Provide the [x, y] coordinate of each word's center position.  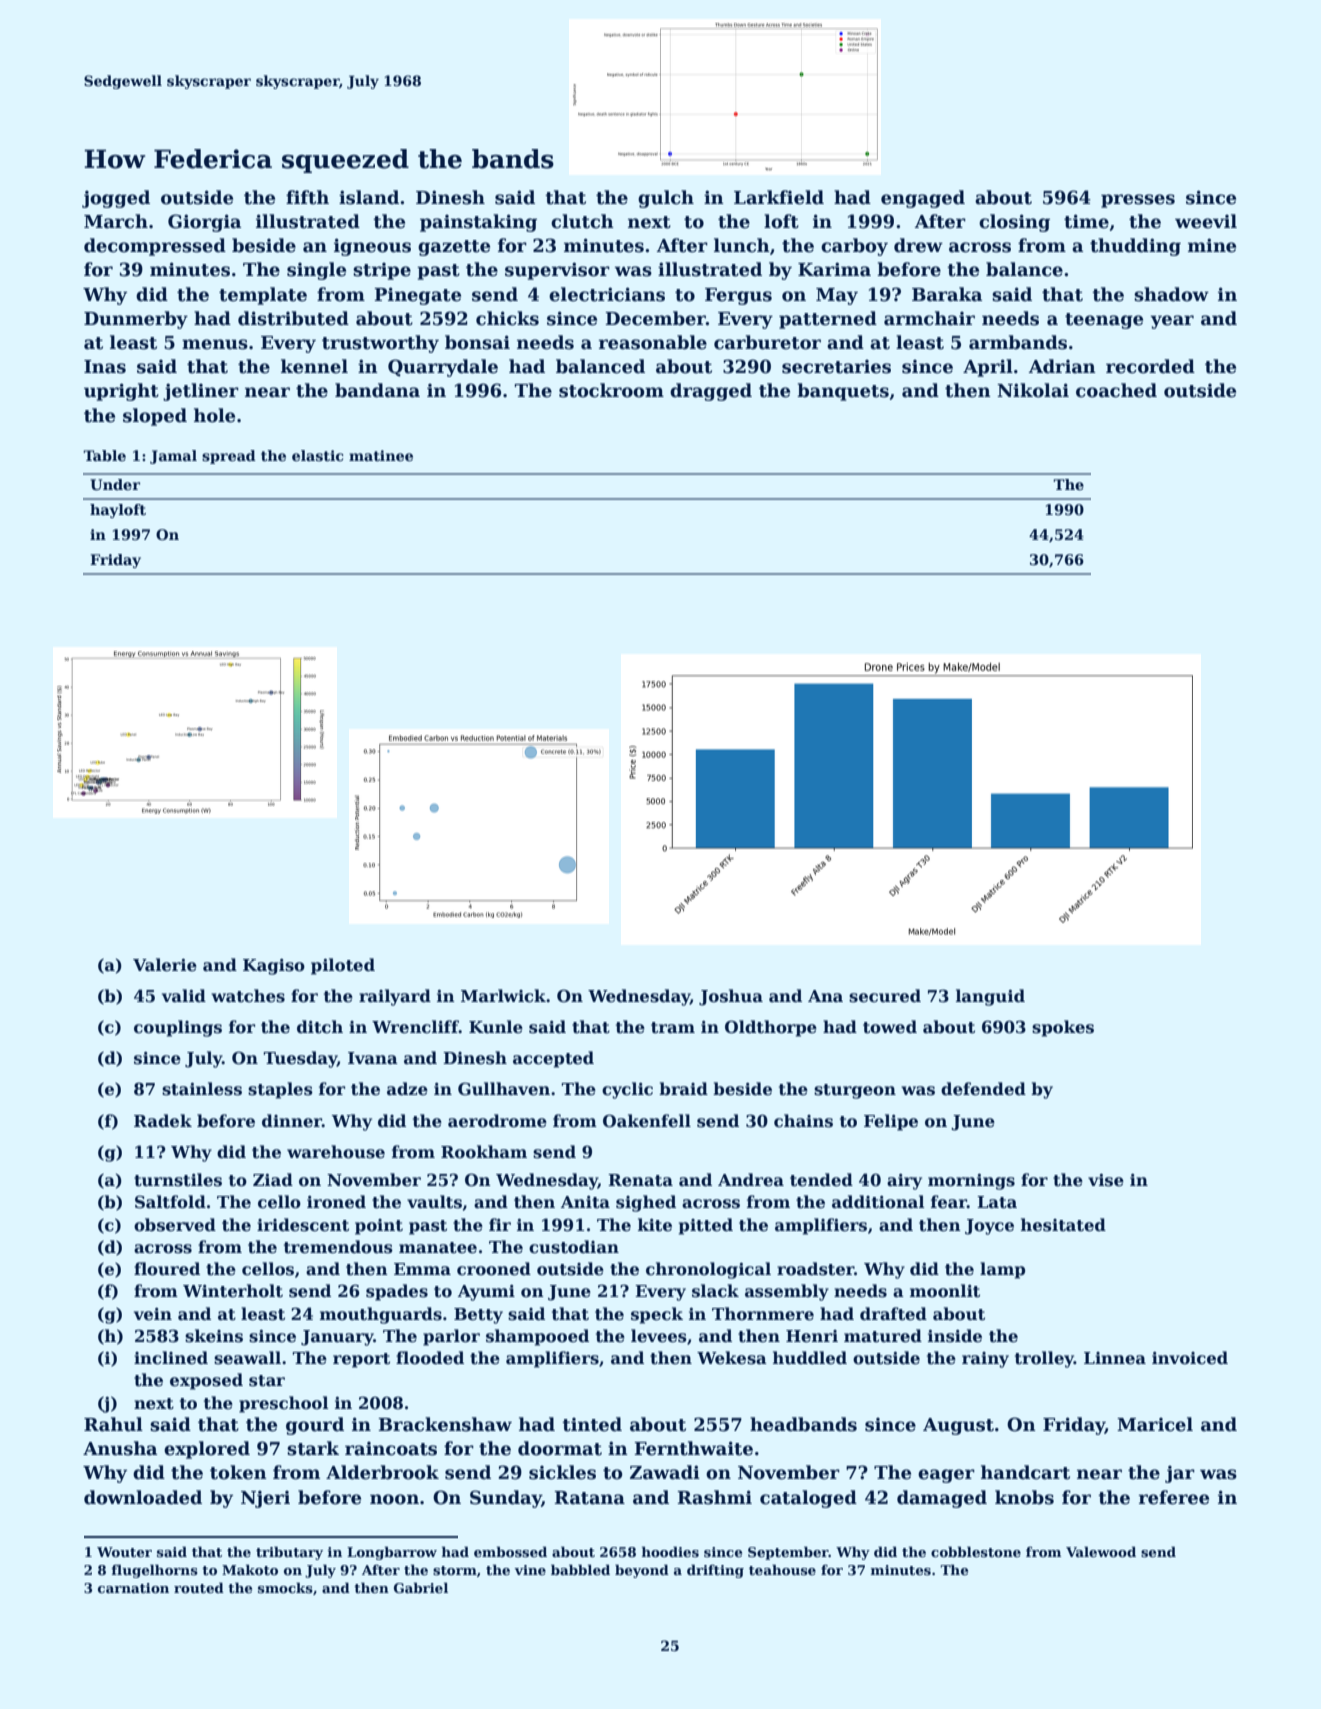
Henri [812, 1336]
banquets [843, 392]
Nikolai [1033, 390]
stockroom [611, 390]
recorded [1150, 366]
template [263, 296]
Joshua [731, 997]
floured [167, 1269]
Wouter [124, 1552]
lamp [1002, 1270]
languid [990, 997]
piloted [343, 966]
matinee [381, 455]
